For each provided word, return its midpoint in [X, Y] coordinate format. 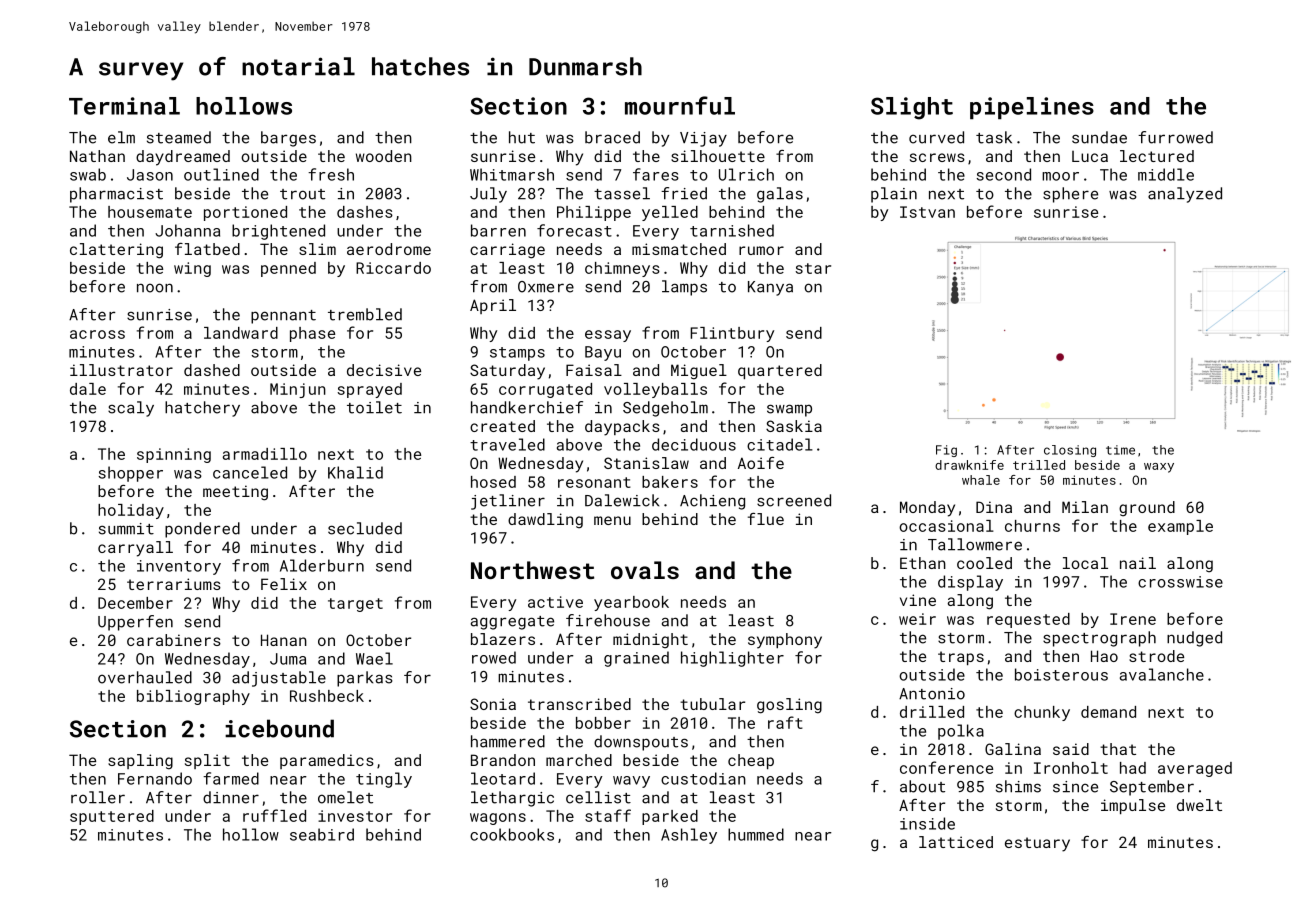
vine [918, 600]
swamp [789, 410]
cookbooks [512, 834]
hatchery [202, 409]
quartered [780, 371]
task [994, 137]
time [1120, 450]
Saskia [794, 426]
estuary [1037, 844]
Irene [1133, 619]
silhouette [718, 156]
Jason [150, 175]
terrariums [174, 584]
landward [241, 333]
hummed [756, 834]
